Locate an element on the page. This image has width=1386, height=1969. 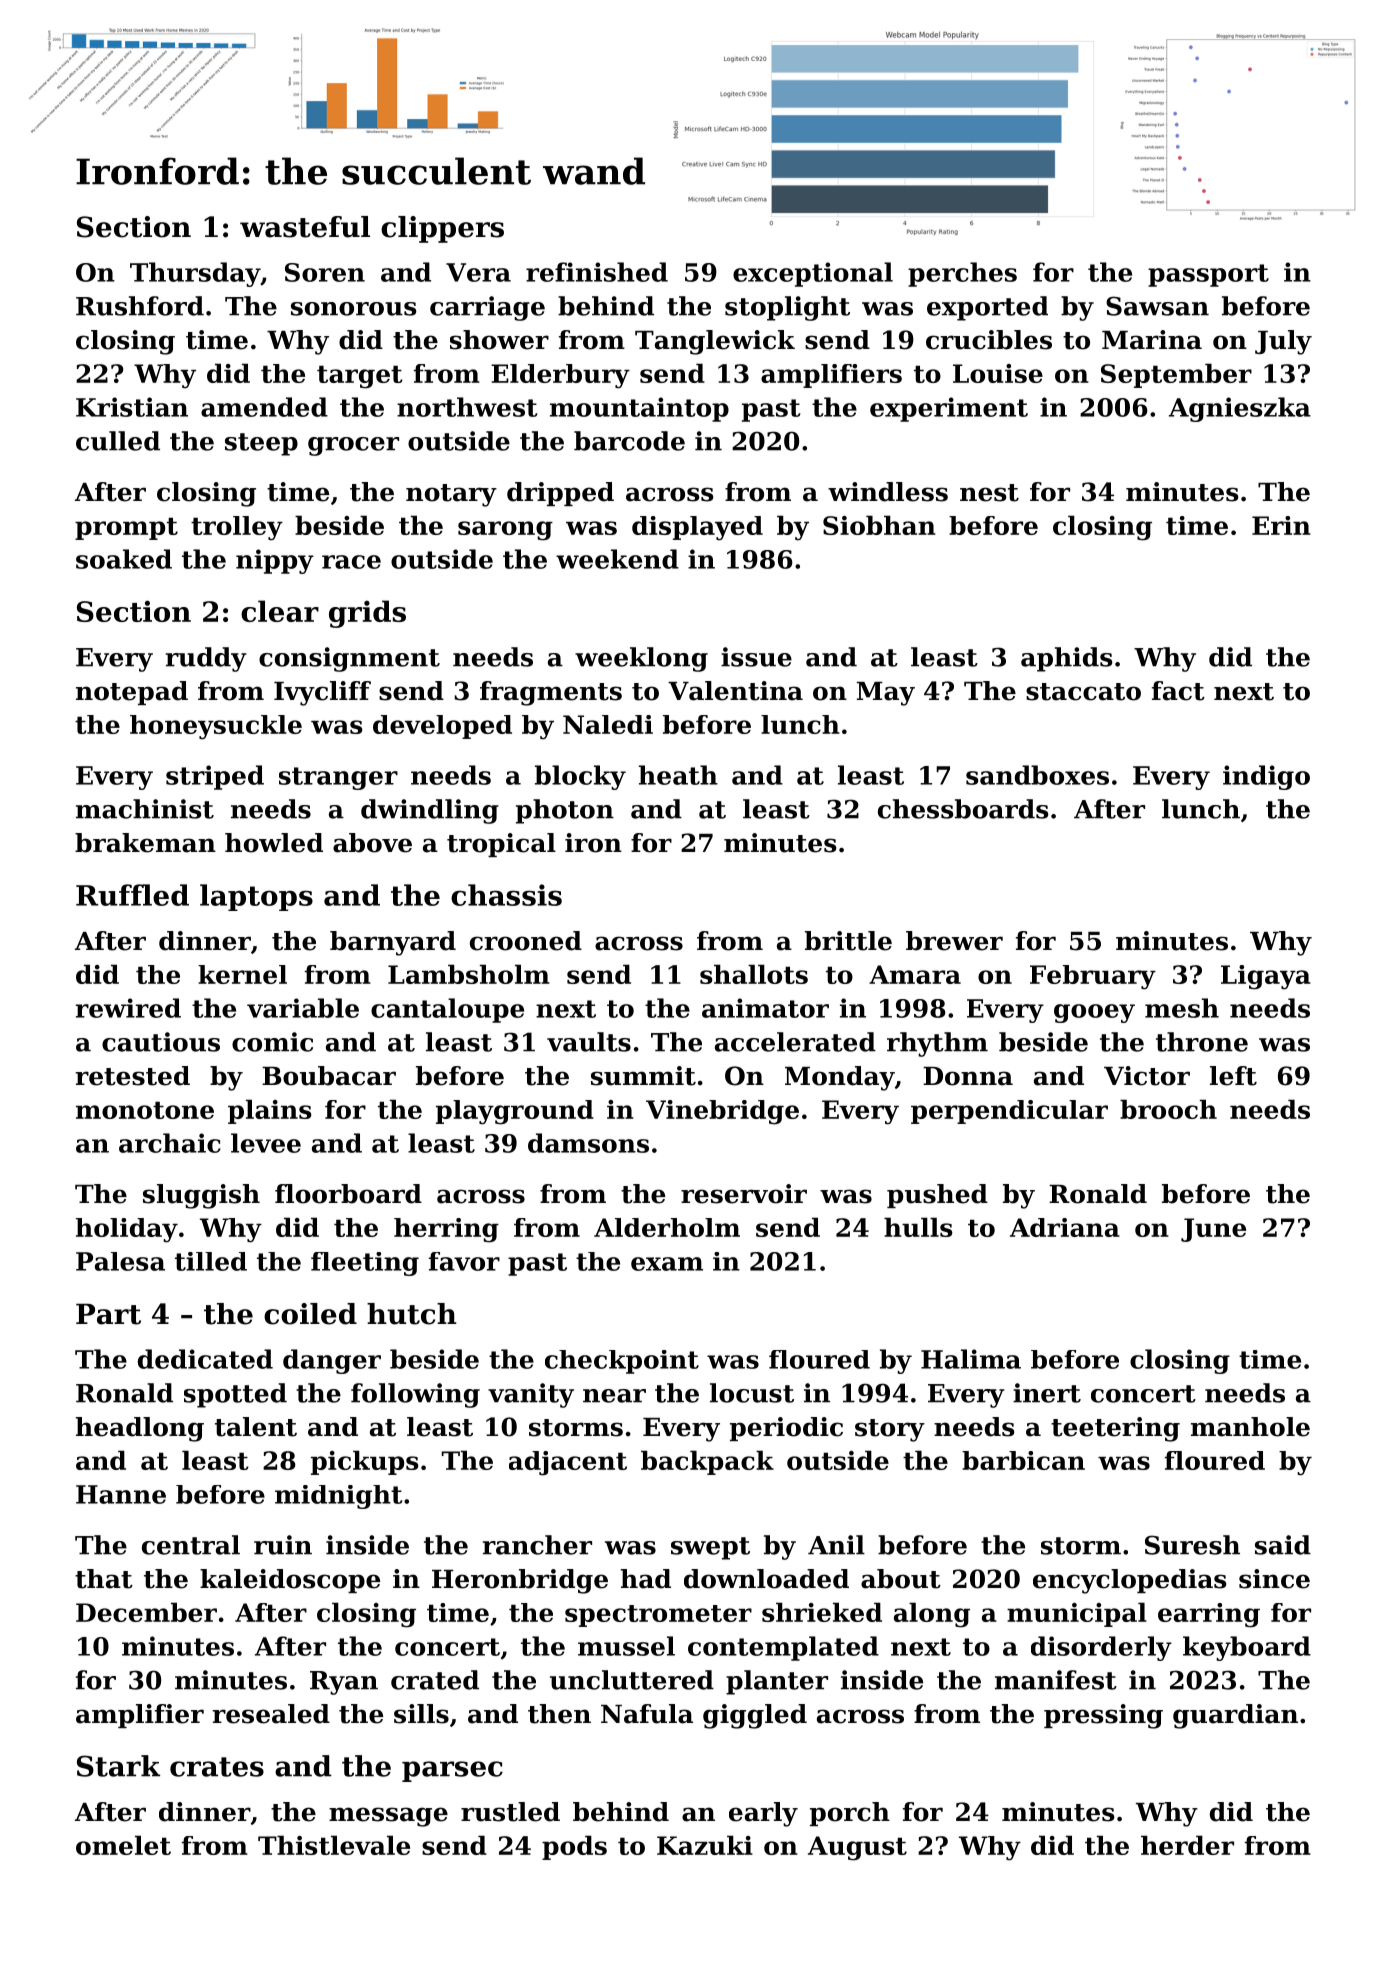
Thistlevale is located at coordinates (334, 1845).
